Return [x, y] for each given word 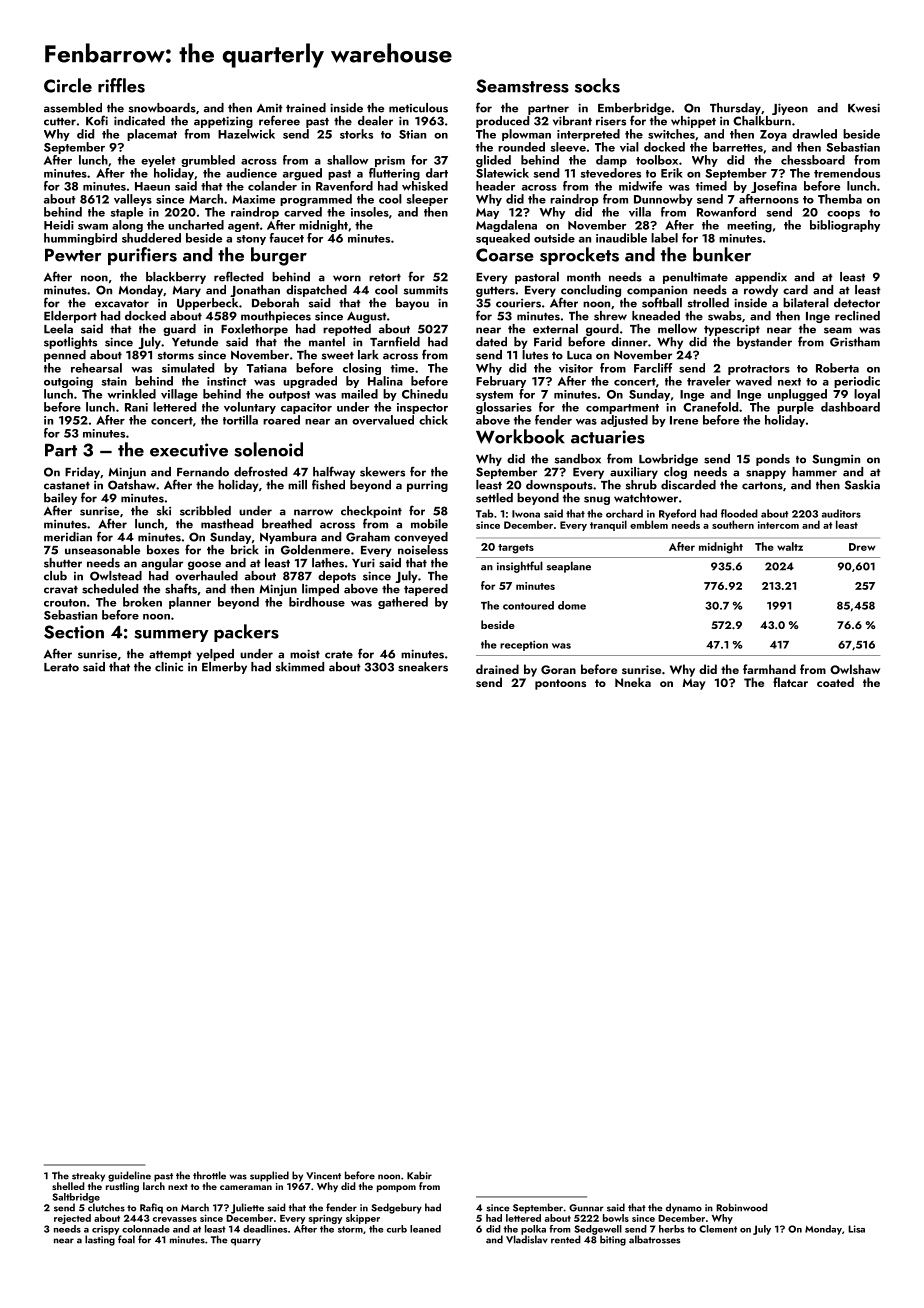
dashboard [850, 407]
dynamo [684, 1208]
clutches [106, 1207]
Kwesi [864, 108]
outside [554, 238]
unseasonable [102, 550]
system [494, 396]
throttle [209, 1175]
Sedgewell [598, 1230]
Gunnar [586, 1208]
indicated [139, 121]
